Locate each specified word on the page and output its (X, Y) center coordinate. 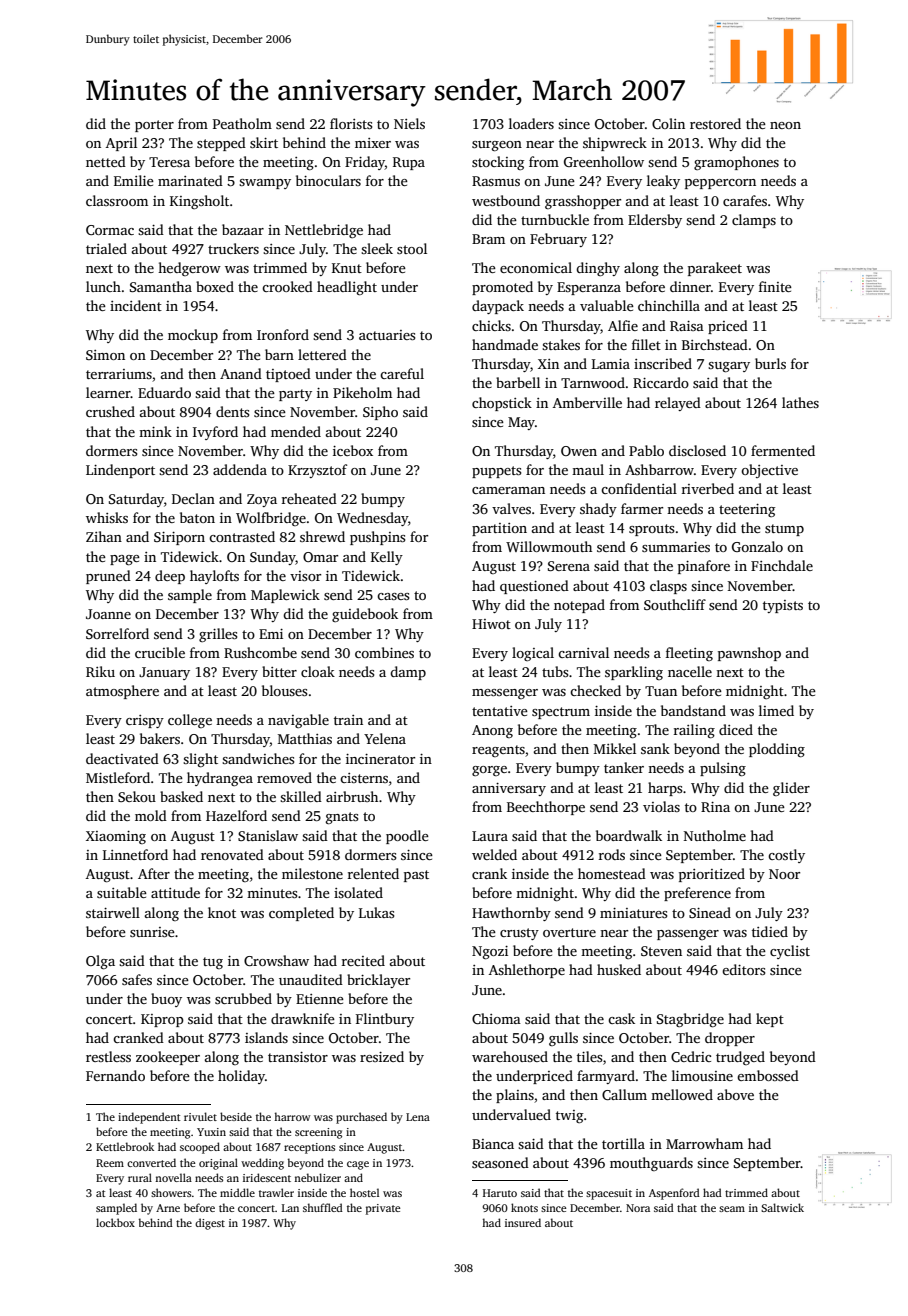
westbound (506, 200)
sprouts (651, 530)
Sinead (710, 912)
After (154, 873)
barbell (518, 382)
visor (305, 576)
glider (791, 789)
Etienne (320, 999)
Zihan (104, 536)
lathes (800, 402)
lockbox (115, 1222)
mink (155, 431)
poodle (407, 837)
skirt (264, 142)
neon (785, 125)
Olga (100, 962)
